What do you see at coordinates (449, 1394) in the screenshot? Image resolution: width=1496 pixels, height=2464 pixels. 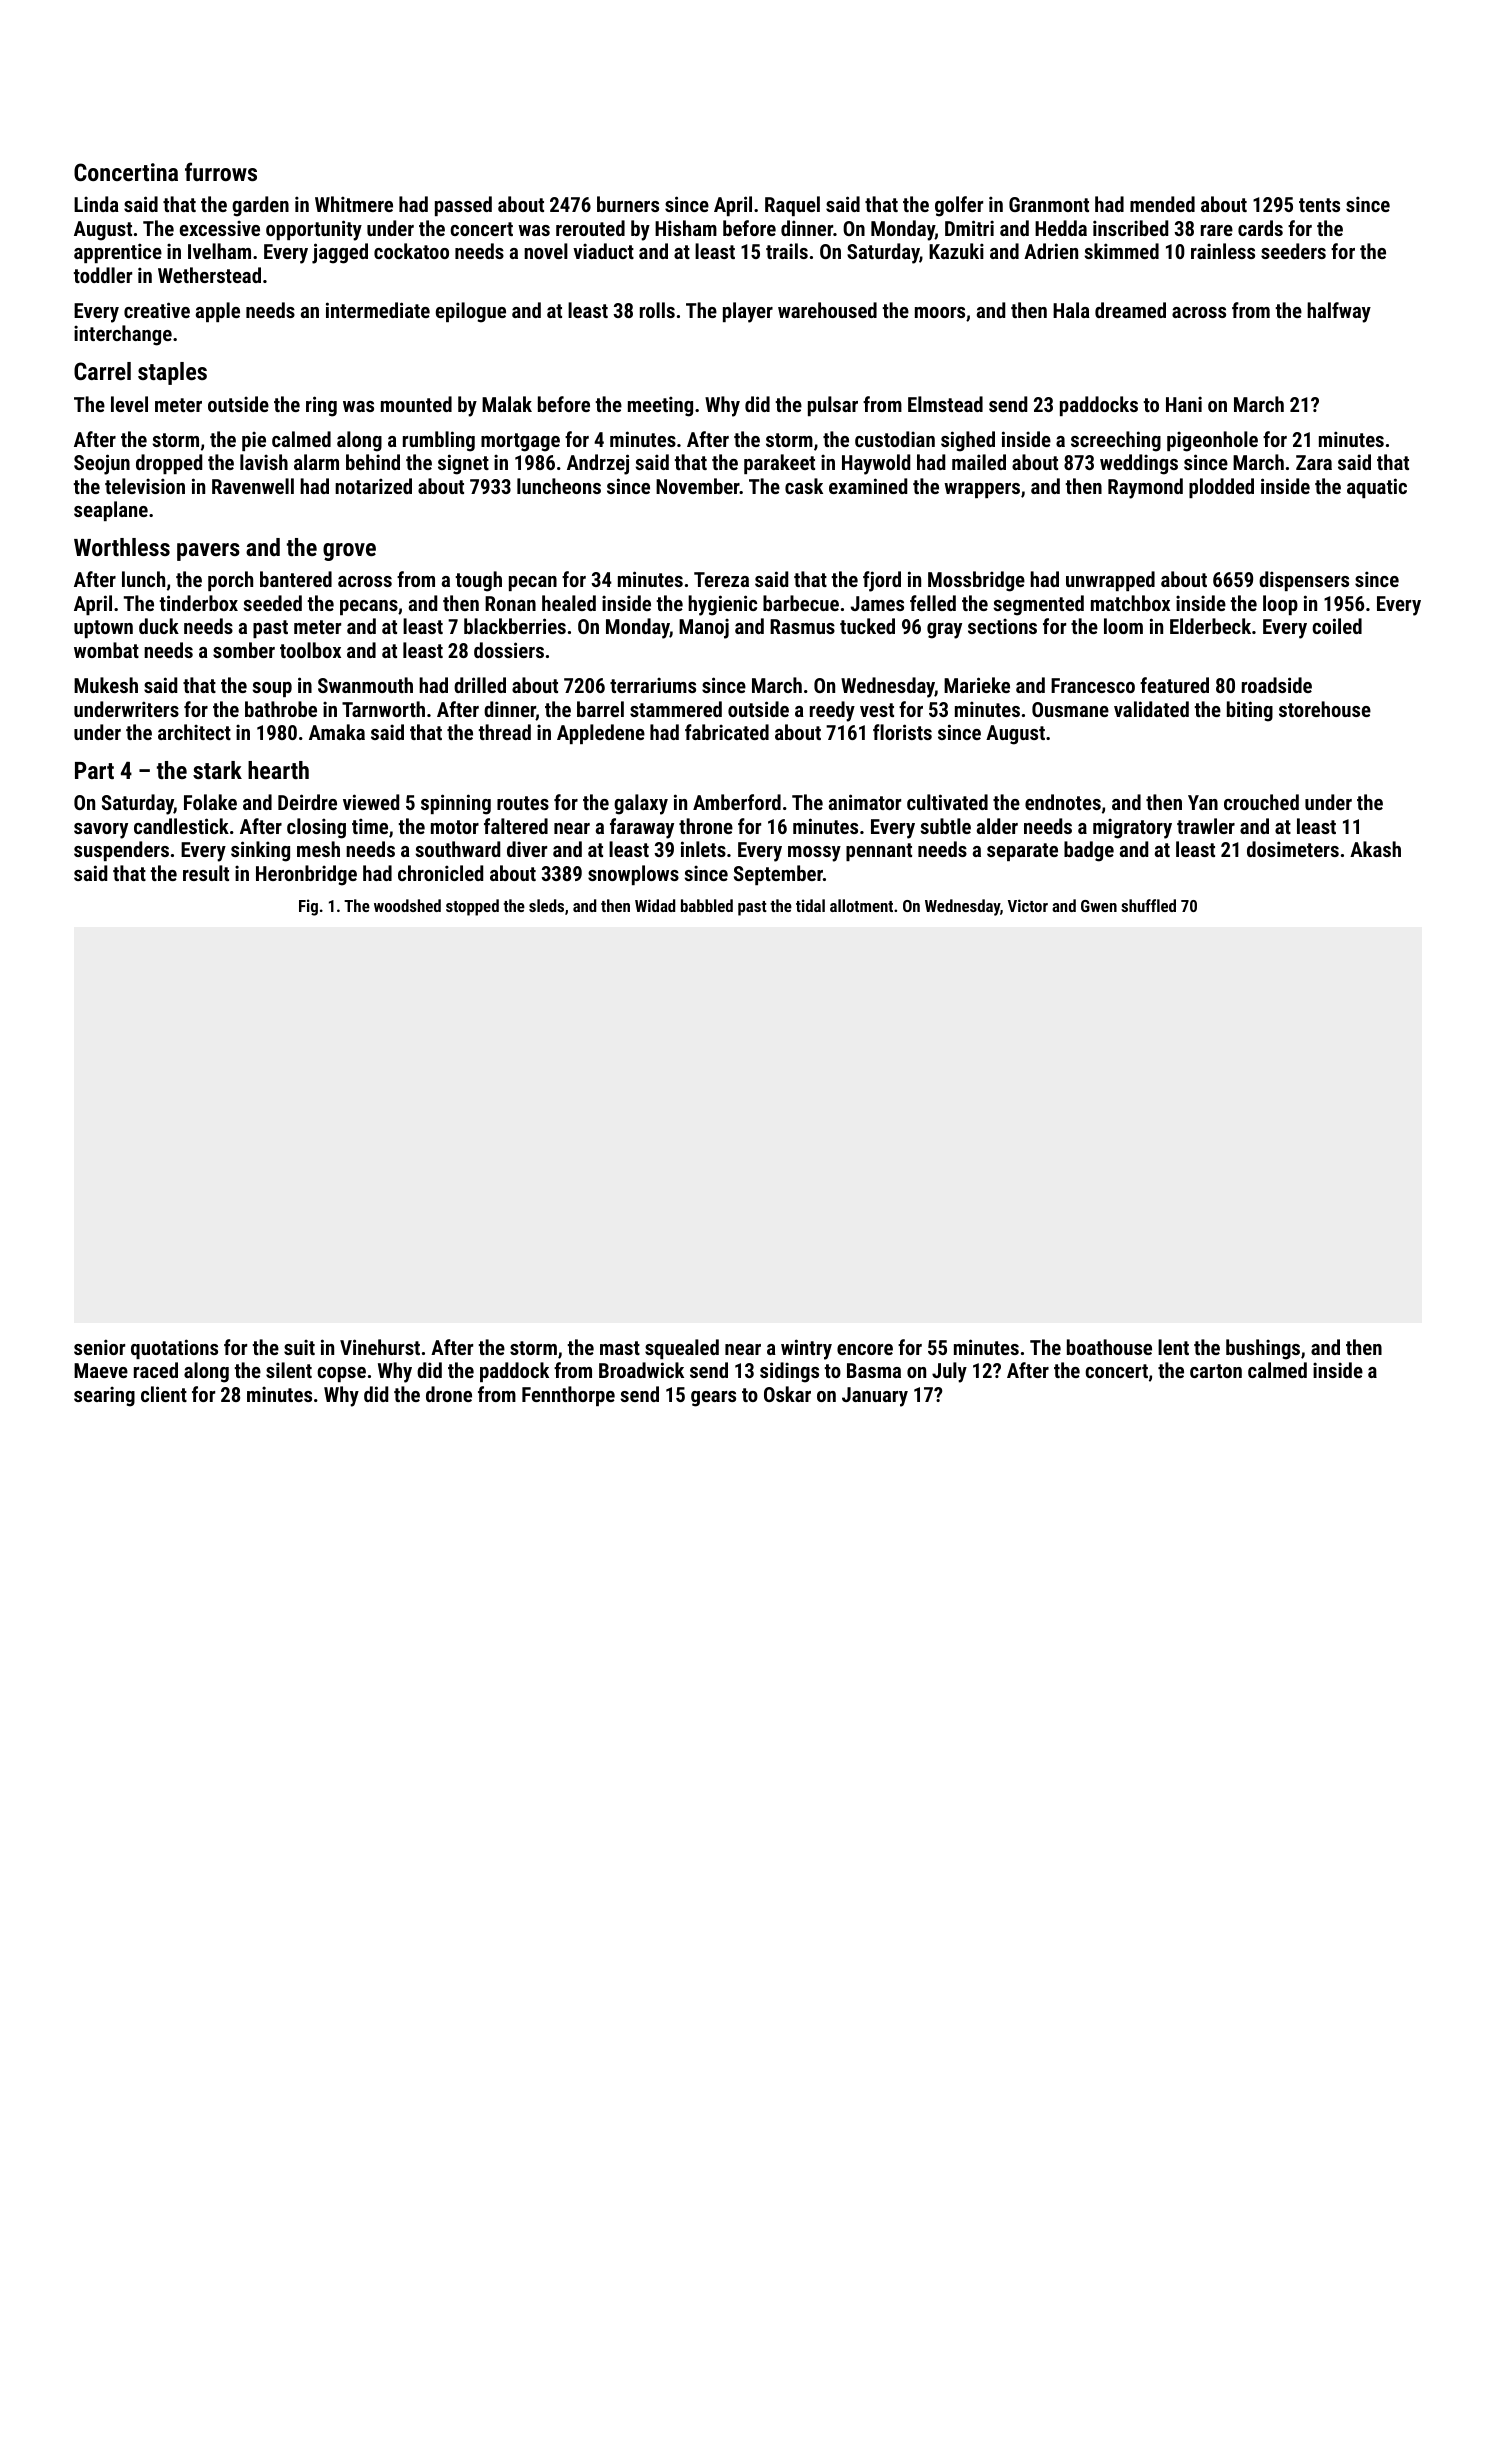 I see `drone` at bounding box center [449, 1394].
